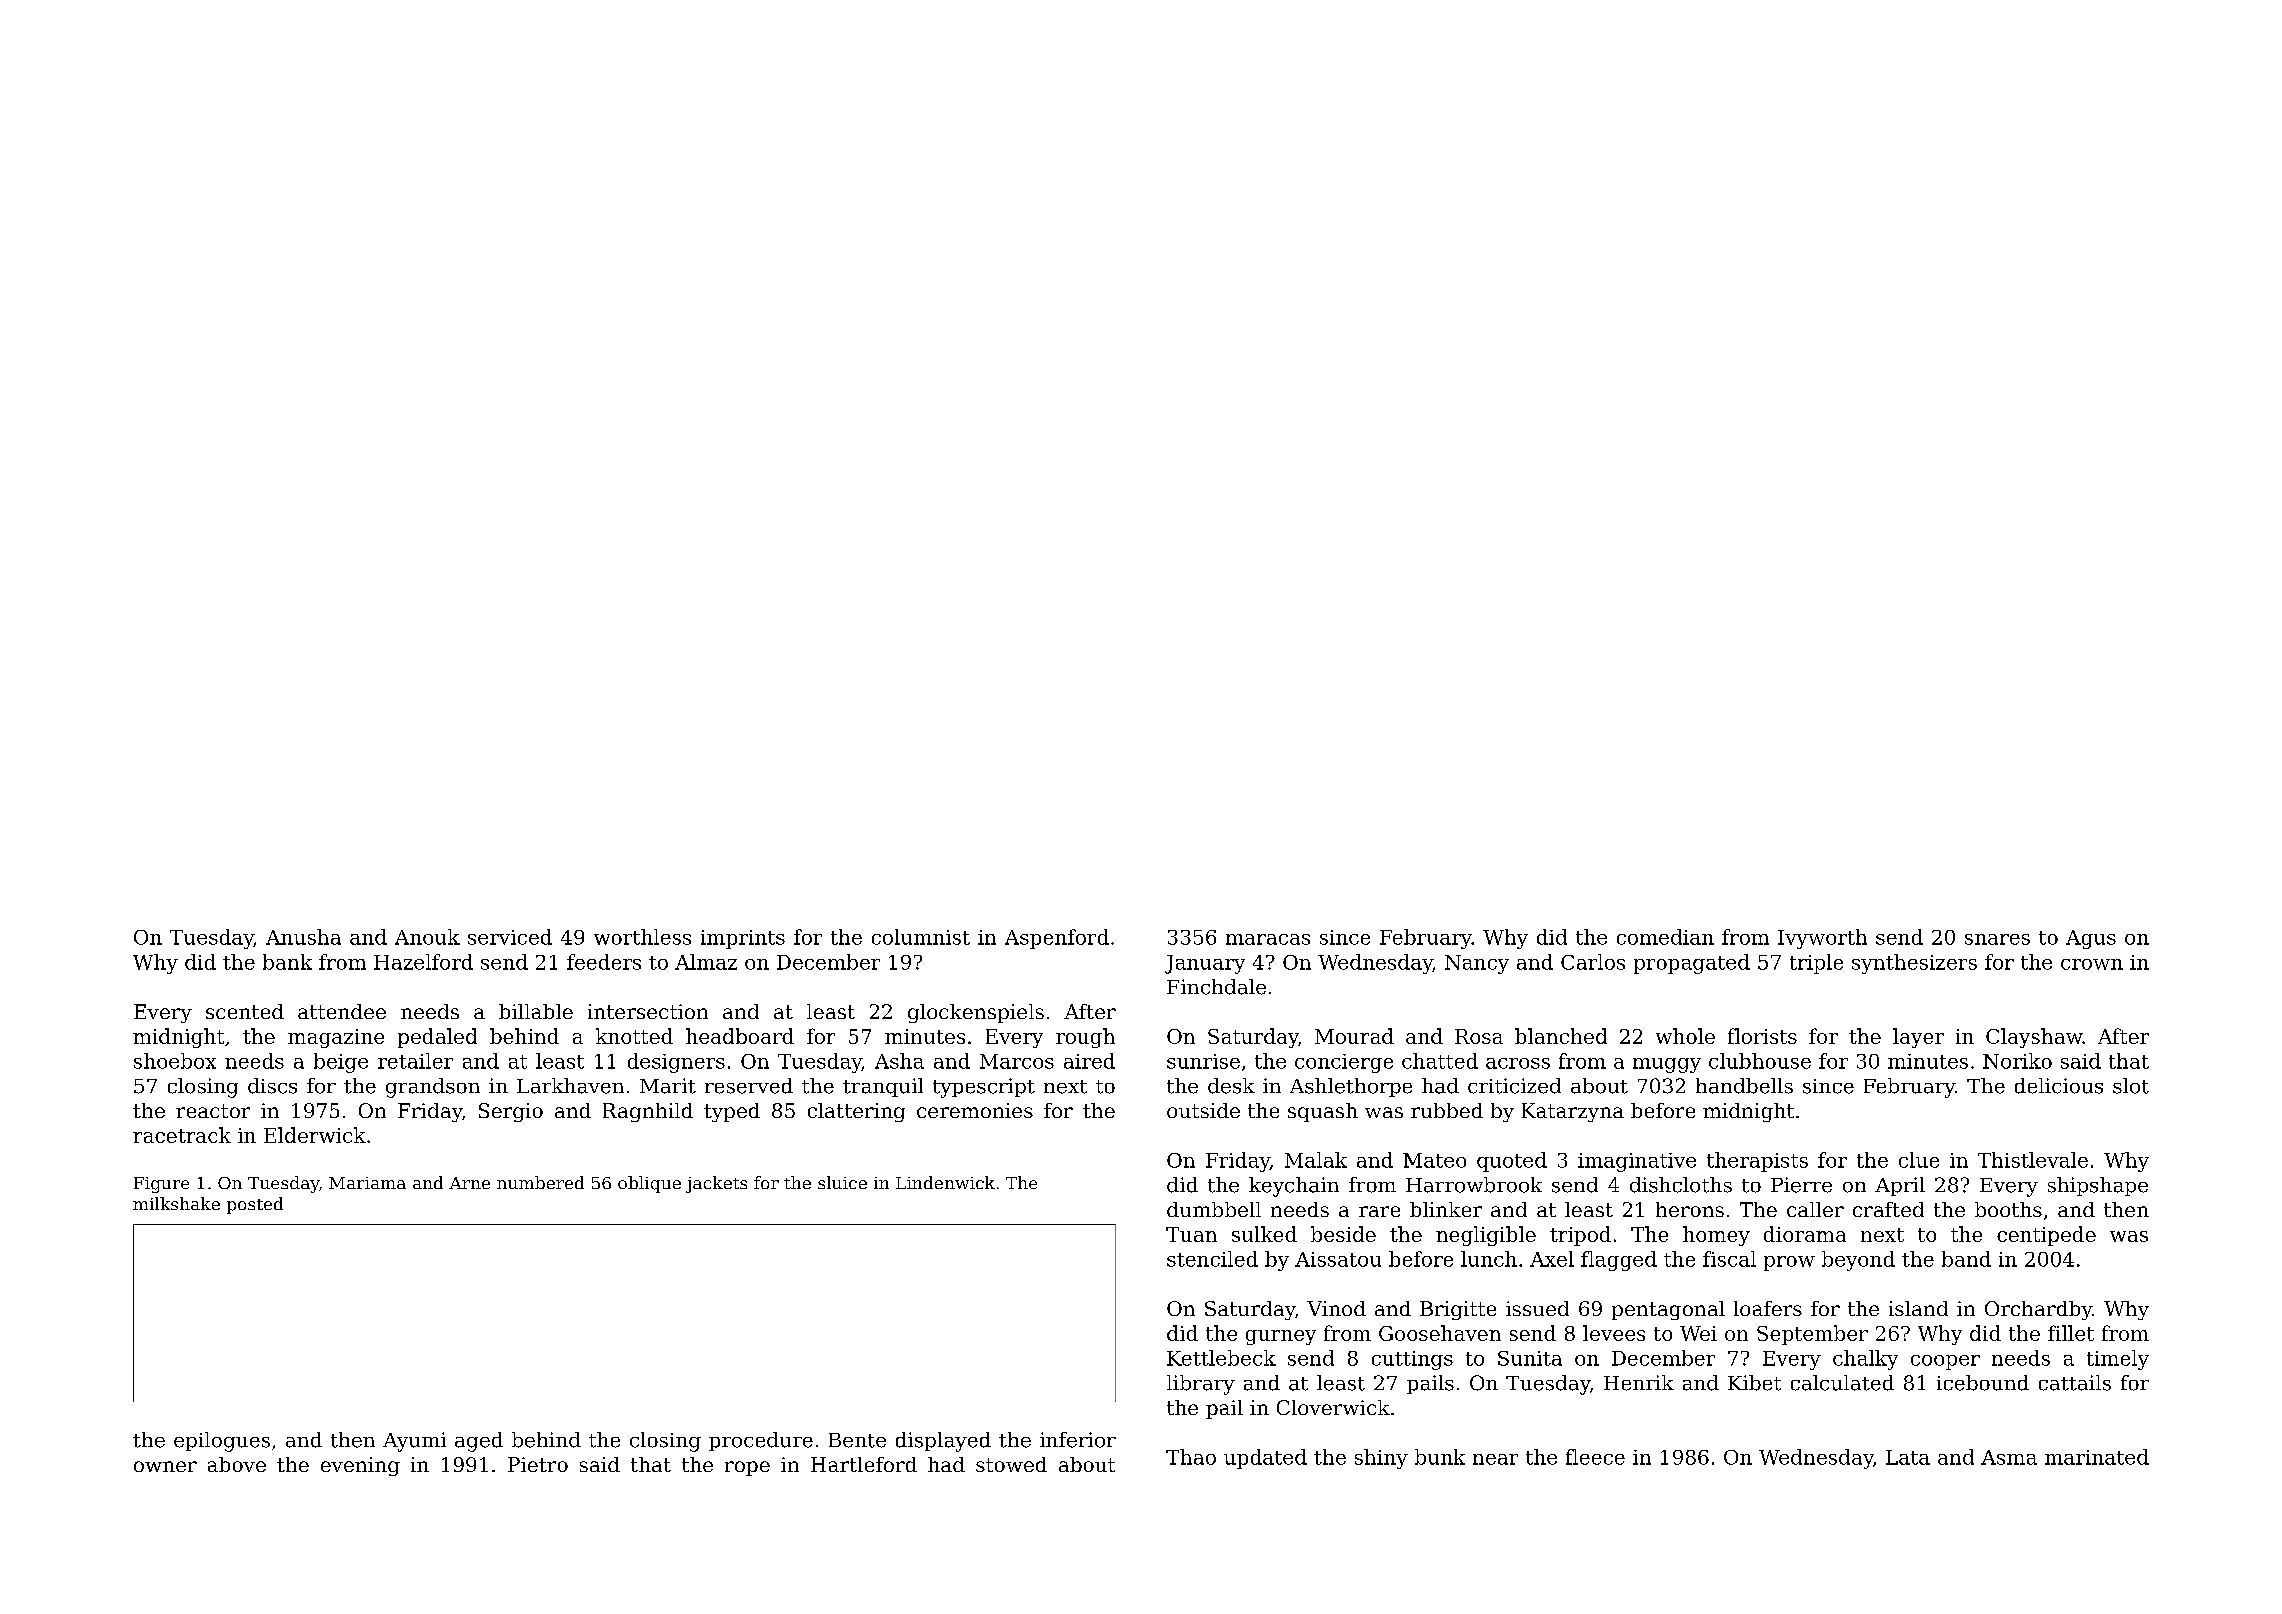 This screenshot has width=2282, height=1614. What do you see at coordinates (1698, 1333) in the screenshot?
I see `Wei` at bounding box center [1698, 1333].
